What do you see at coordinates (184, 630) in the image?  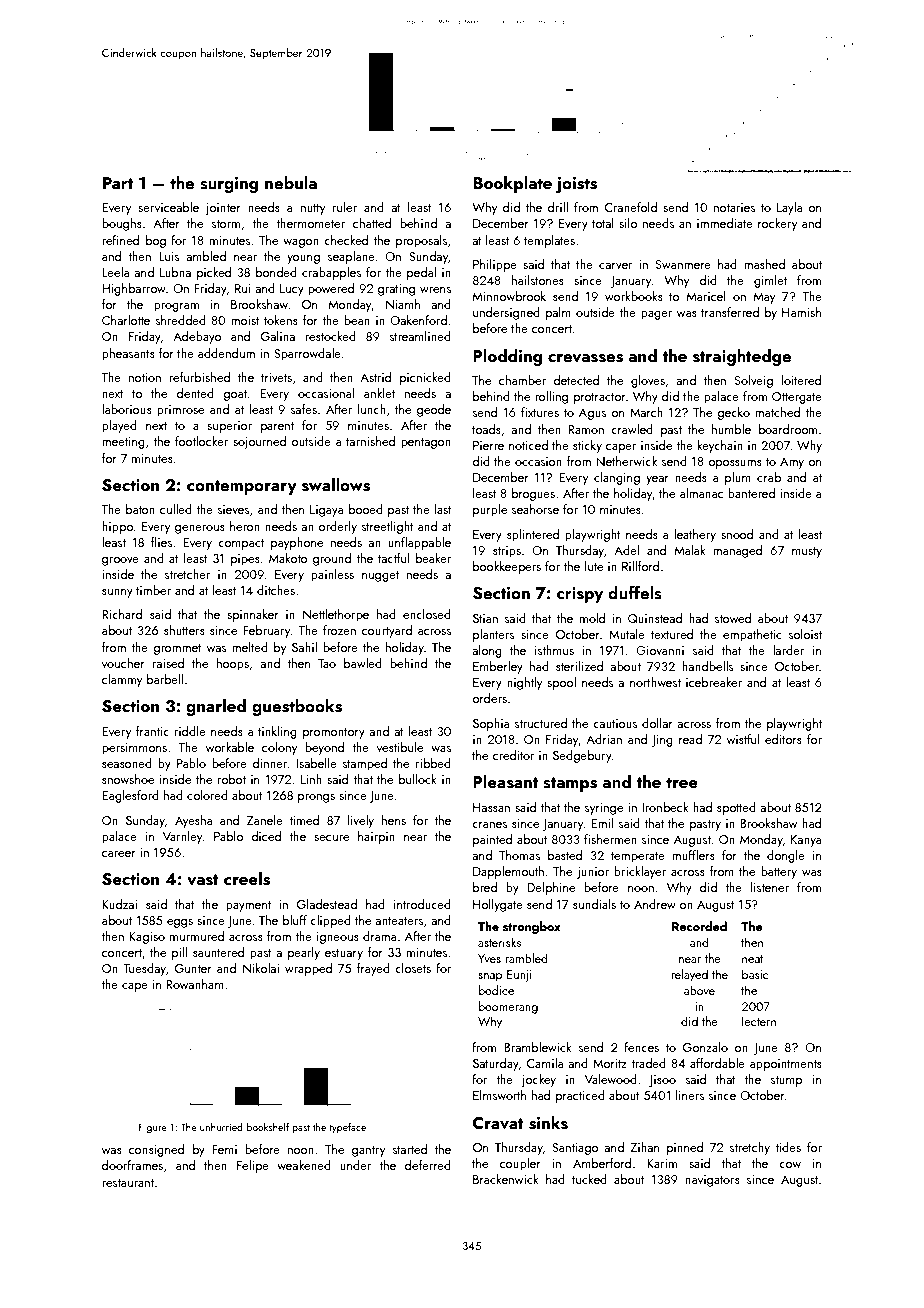 I see `shutters` at bounding box center [184, 630].
